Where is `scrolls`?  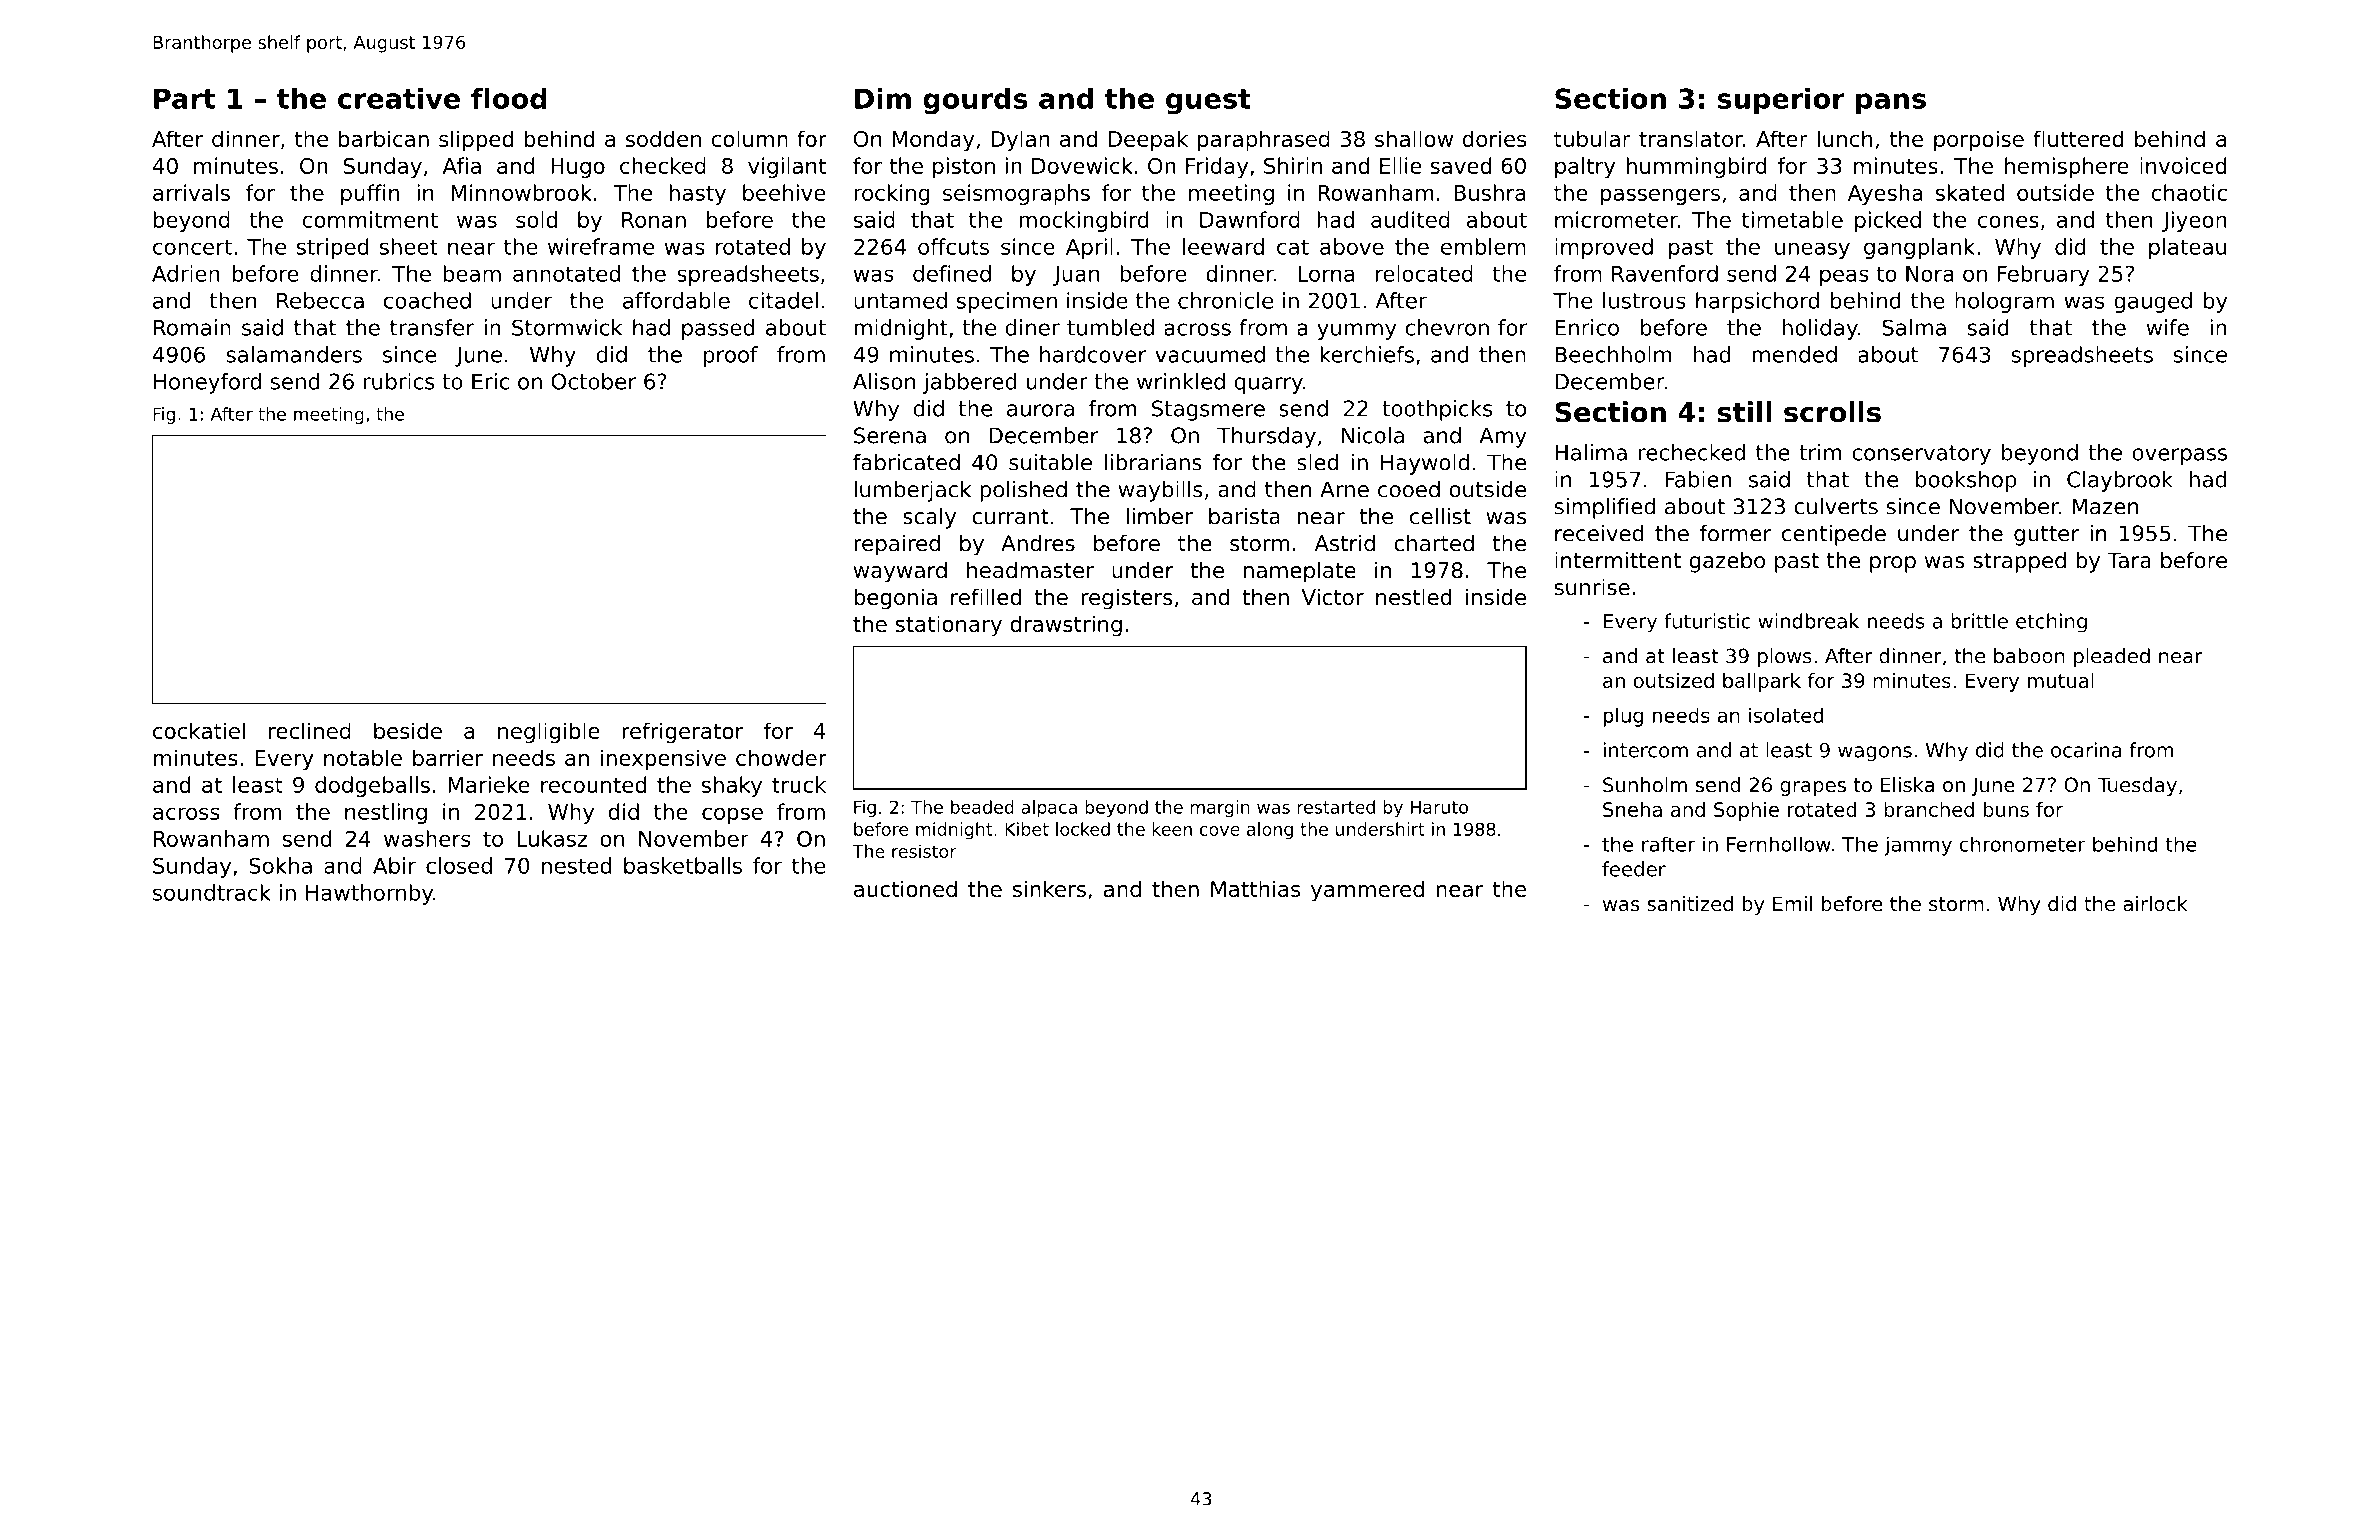 scrolls is located at coordinates (1832, 412).
